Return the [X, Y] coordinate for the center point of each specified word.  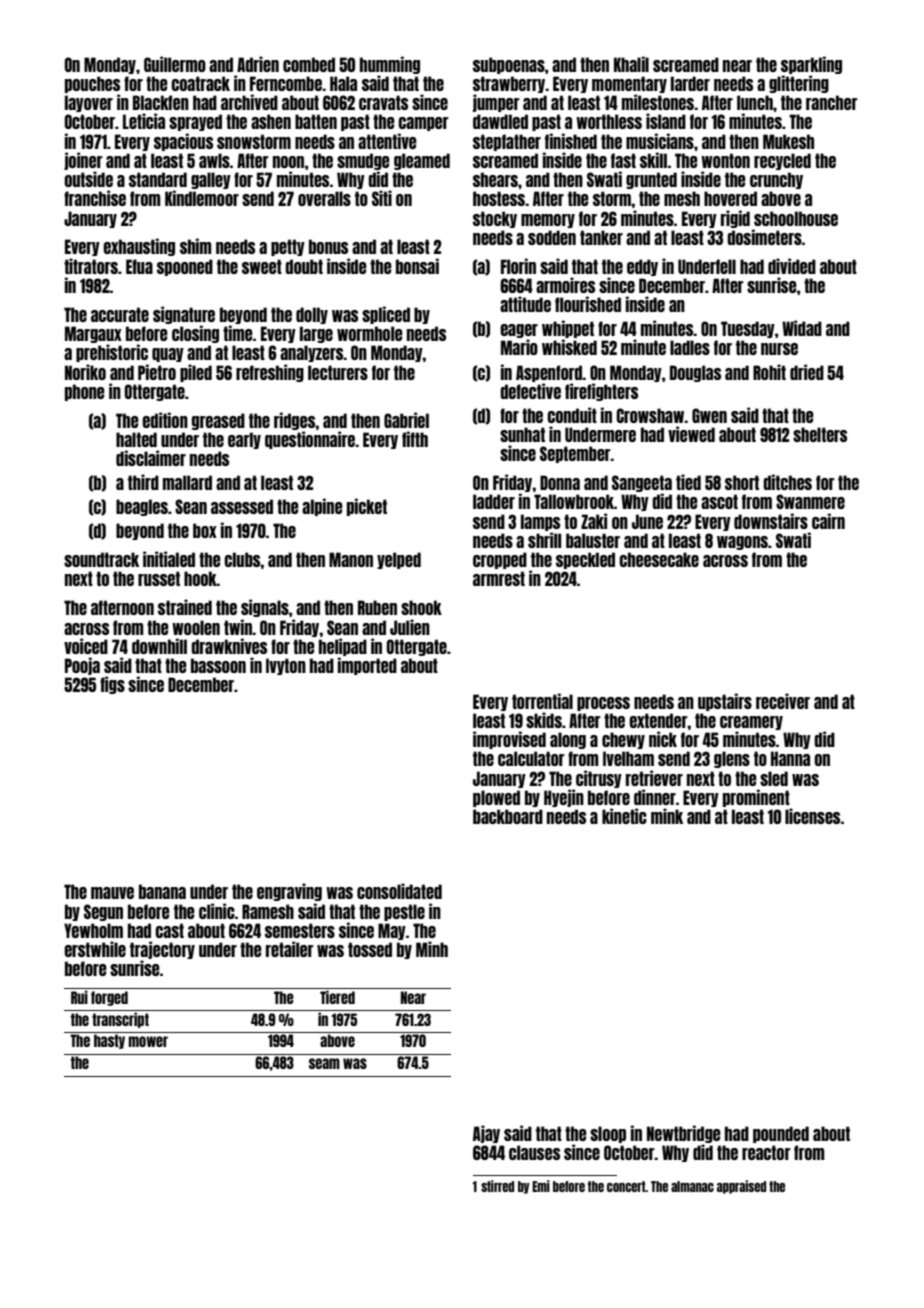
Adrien [258, 64]
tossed [370, 949]
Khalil [631, 64]
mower [148, 1041]
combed [309, 64]
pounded [781, 1134]
